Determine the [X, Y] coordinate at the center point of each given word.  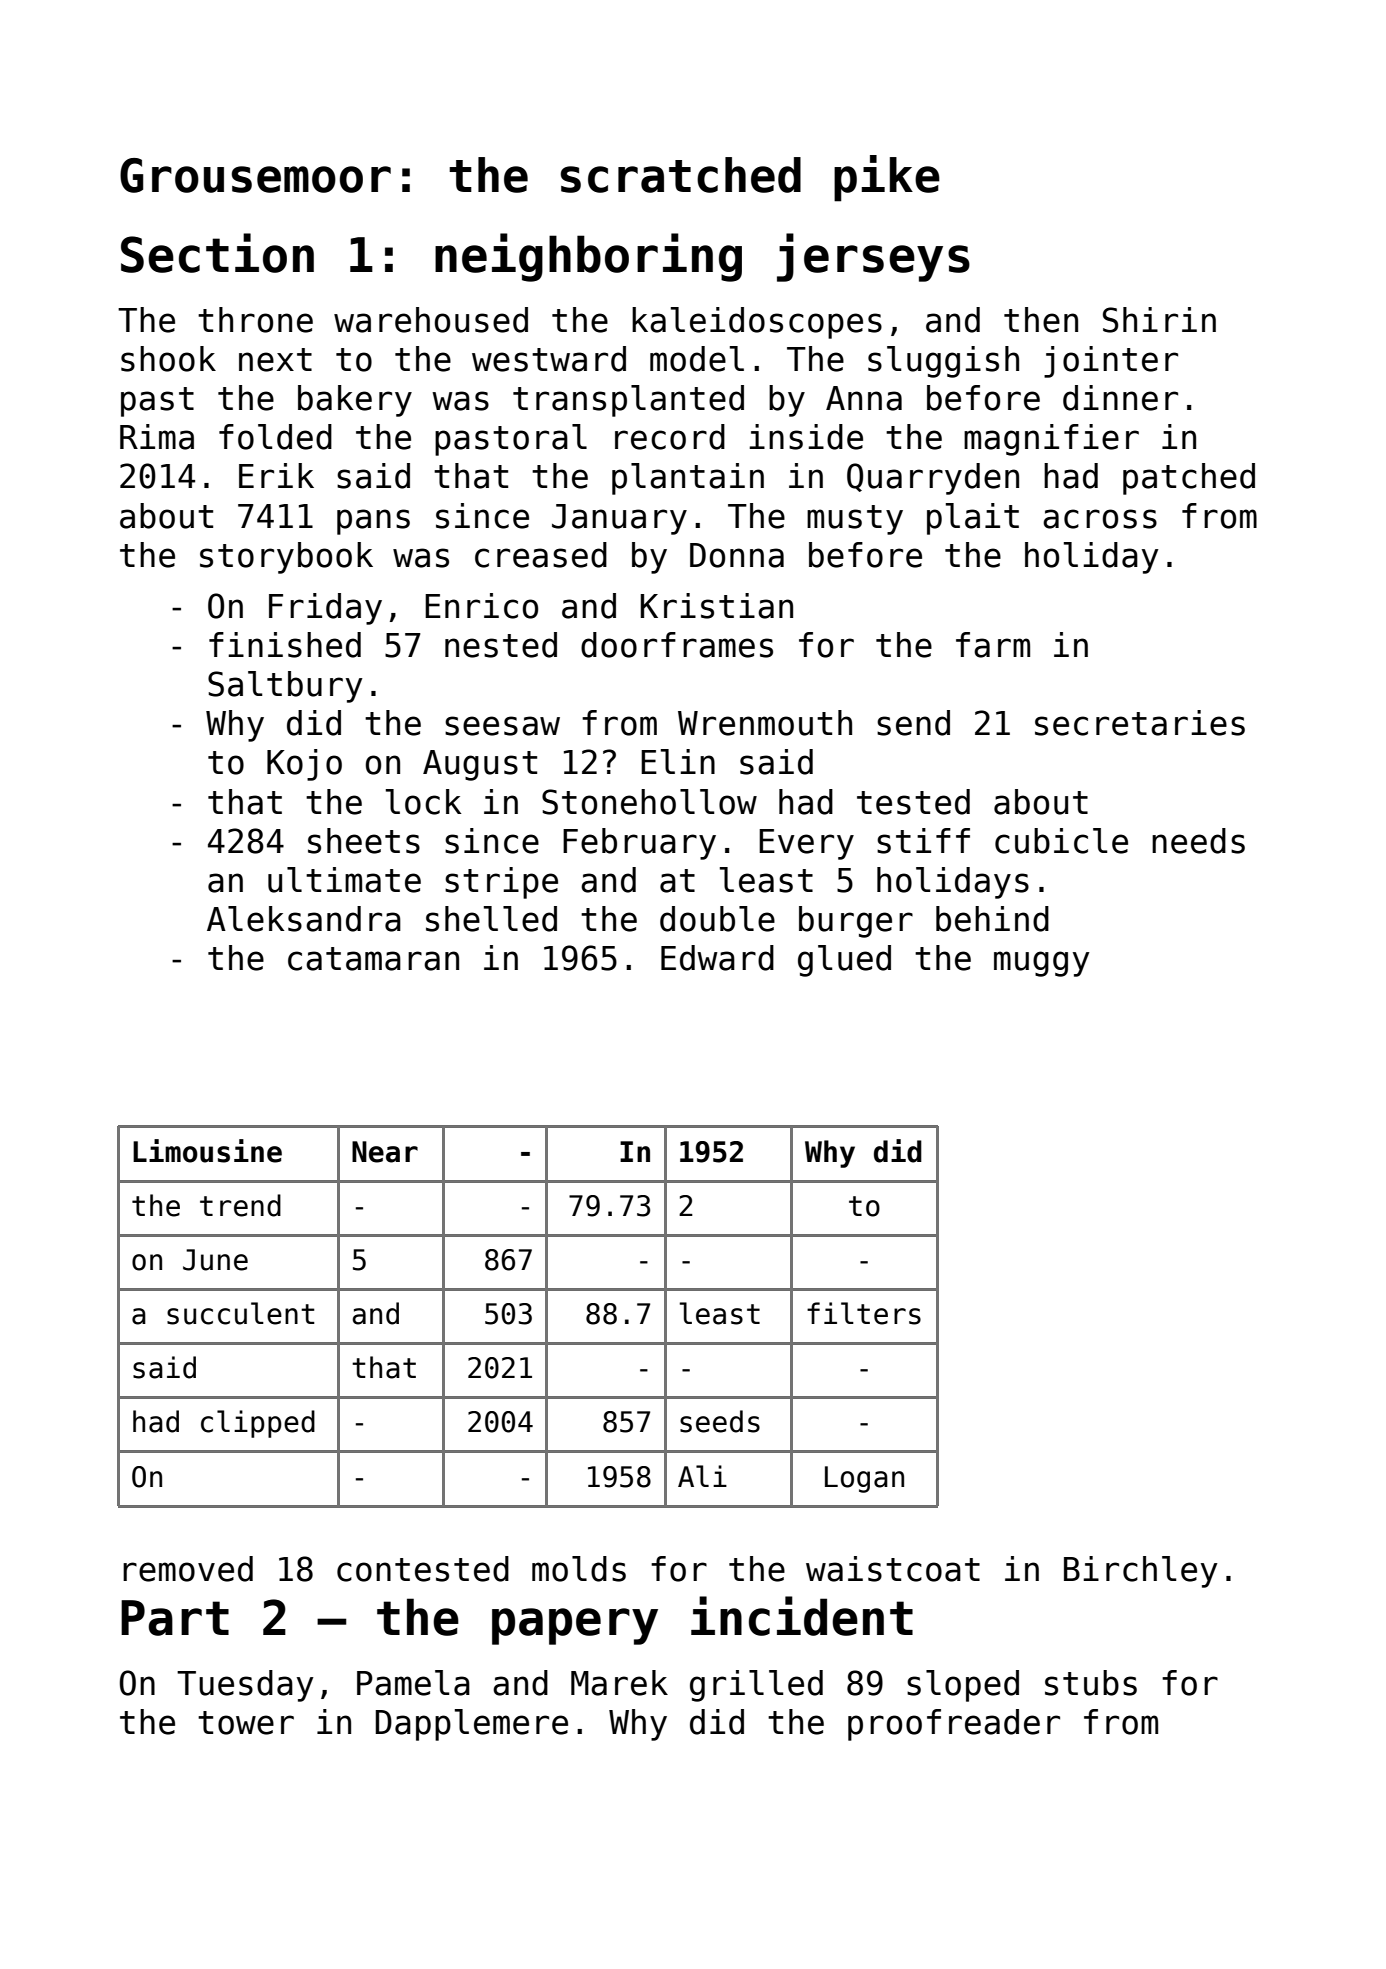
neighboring [588, 257]
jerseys [873, 257]
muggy [1041, 964]
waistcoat [893, 1569]
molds [579, 1569]
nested [501, 645]
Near [385, 1152]
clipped [258, 1424]
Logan [864, 1479]
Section [217, 253]
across [1100, 519]
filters [864, 1313]
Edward [717, 958]
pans [373, 522]
